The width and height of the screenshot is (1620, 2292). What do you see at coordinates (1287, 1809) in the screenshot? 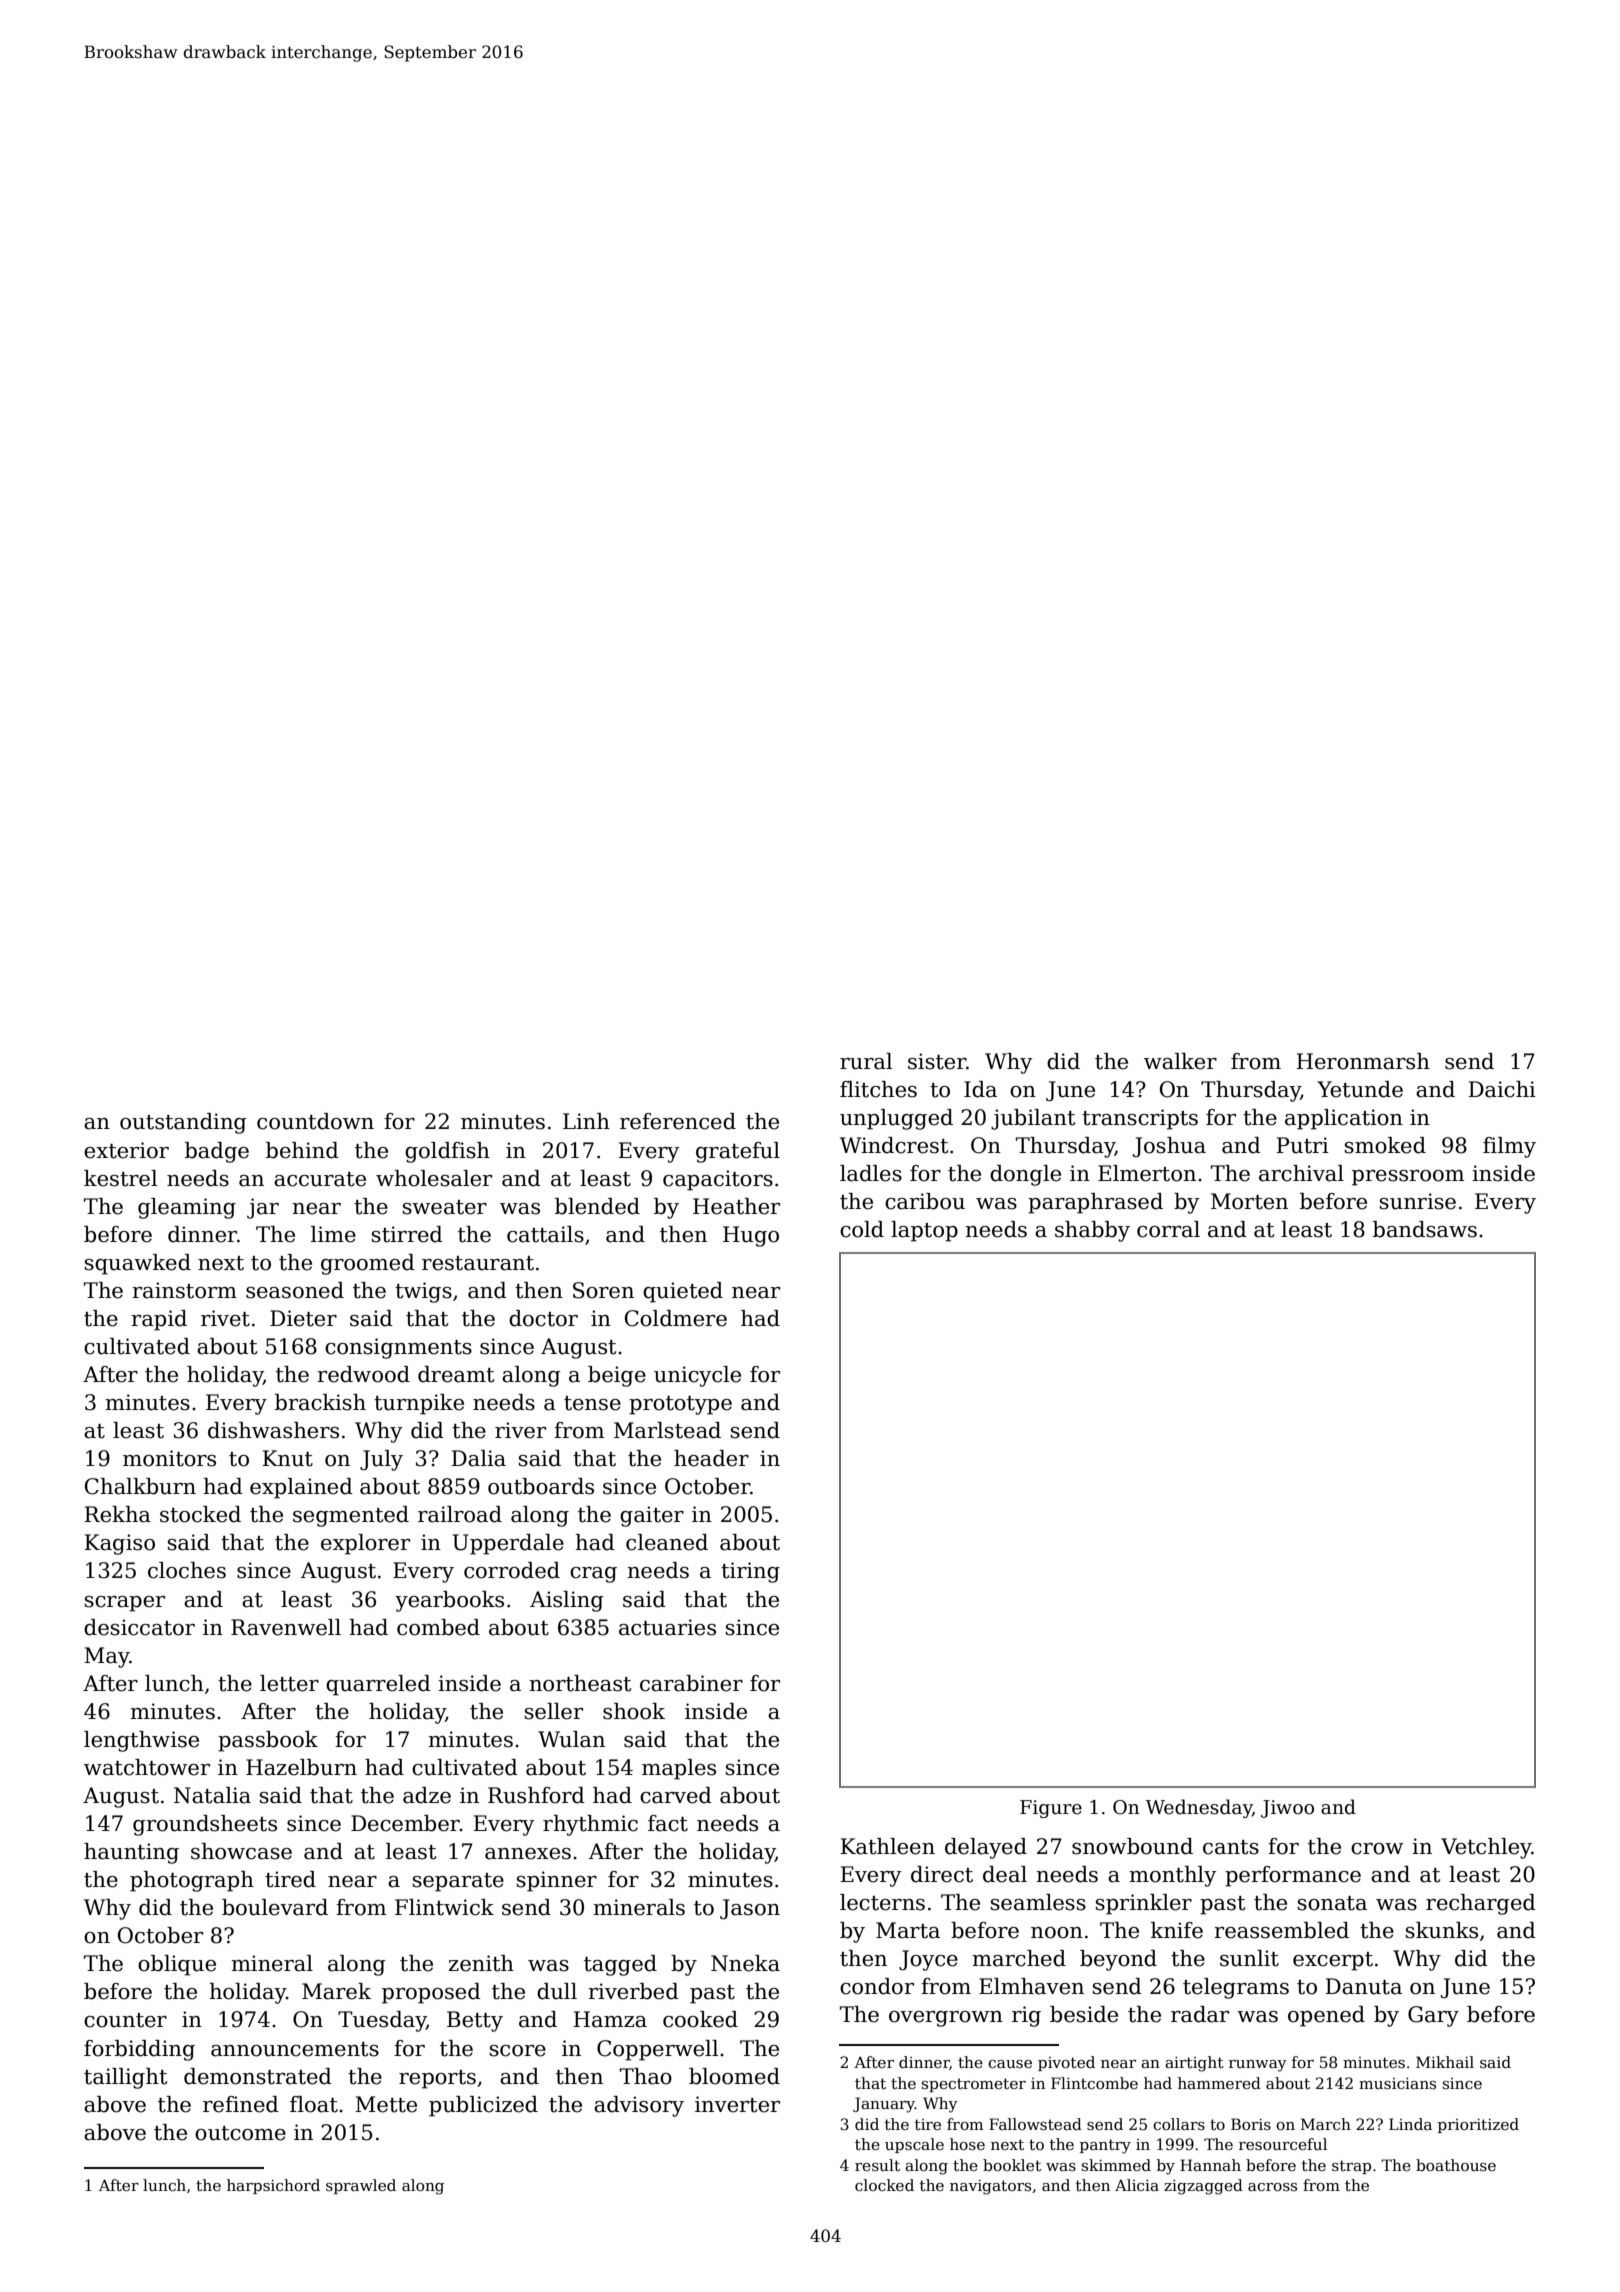
I see `Jiwoo` at bounding box center [1287, 1809].
